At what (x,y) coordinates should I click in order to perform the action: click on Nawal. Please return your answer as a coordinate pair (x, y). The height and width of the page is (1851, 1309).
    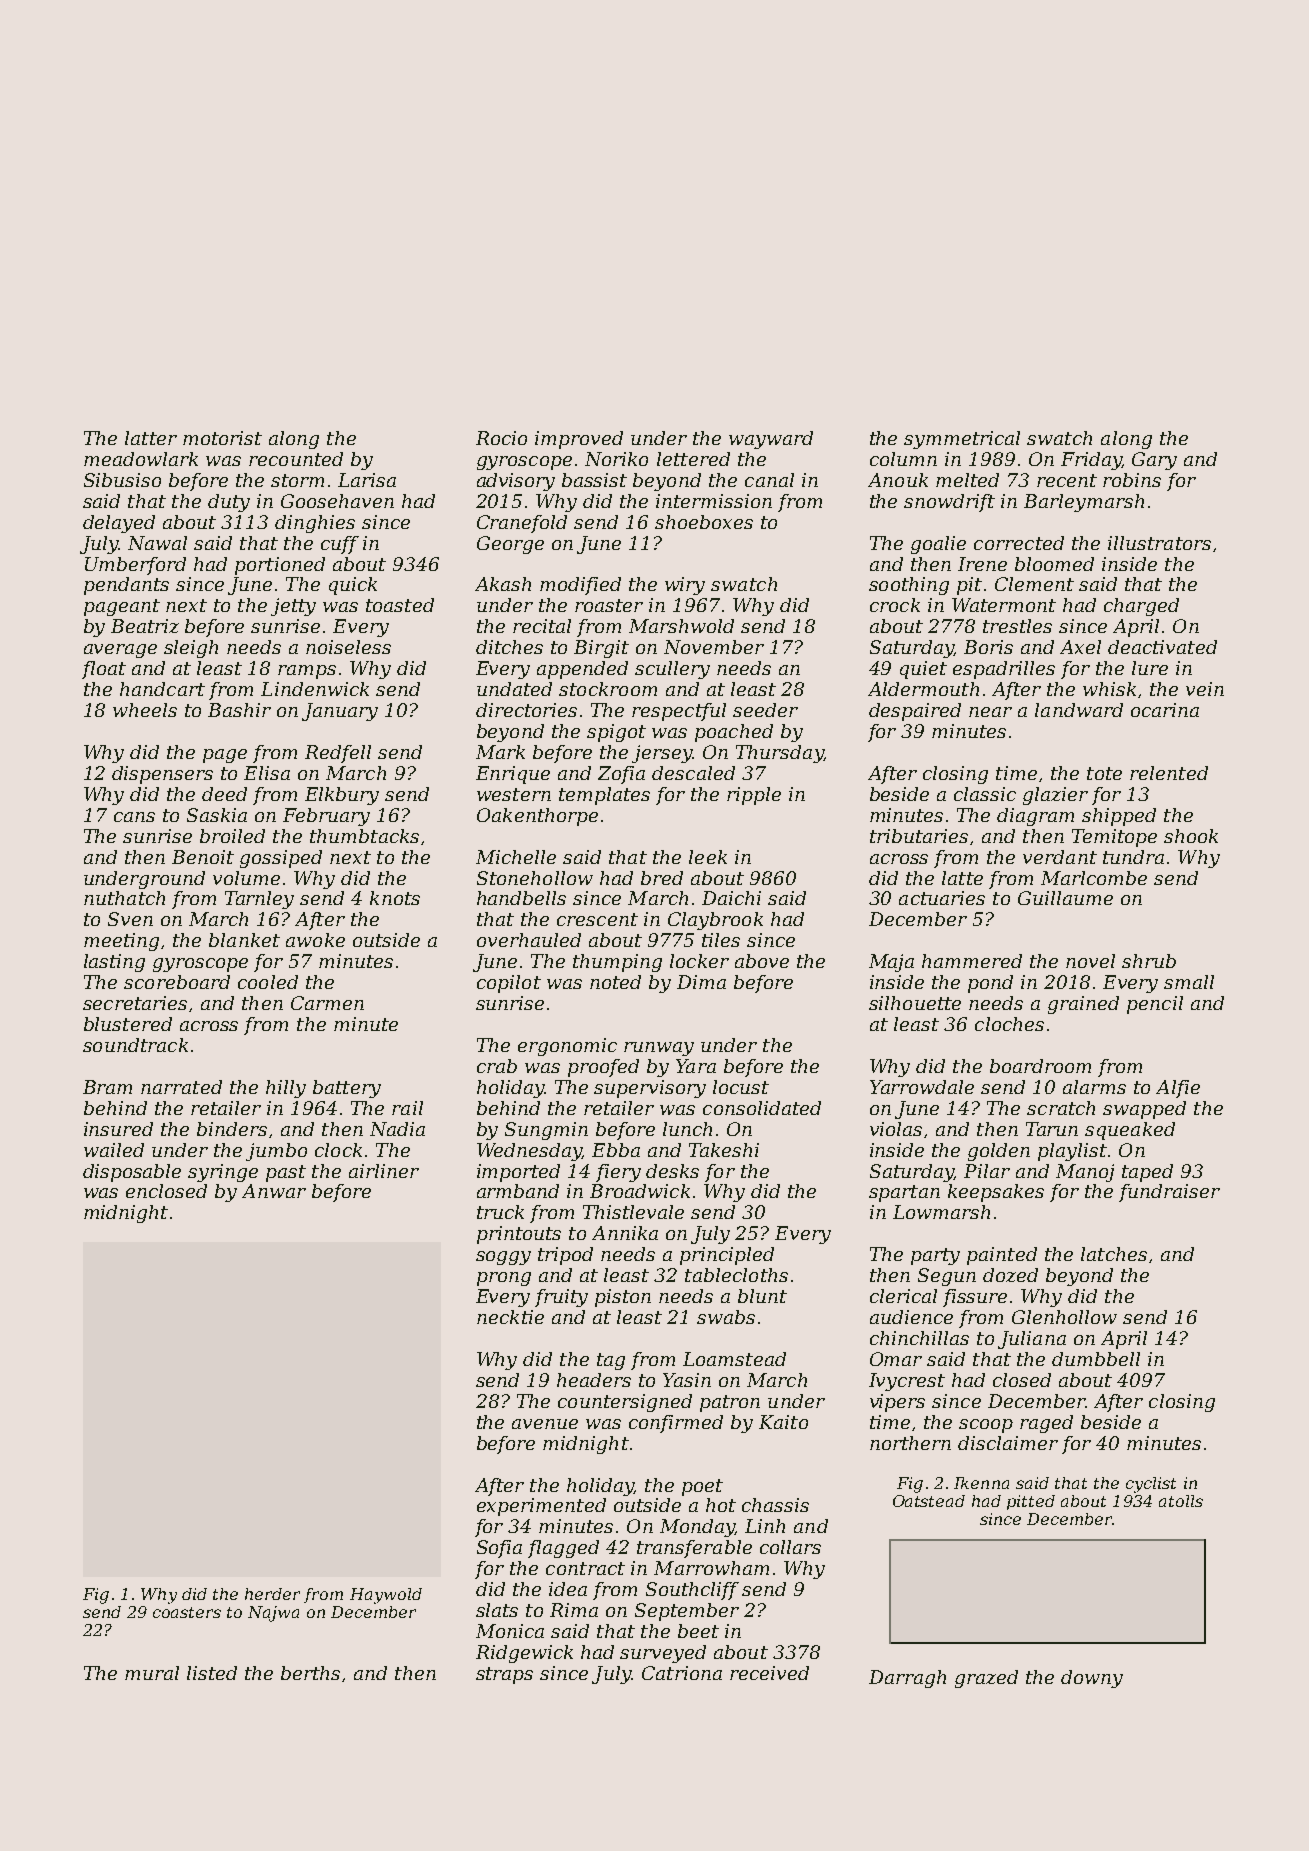
    Looking at the image, I should click on (157, 543).
